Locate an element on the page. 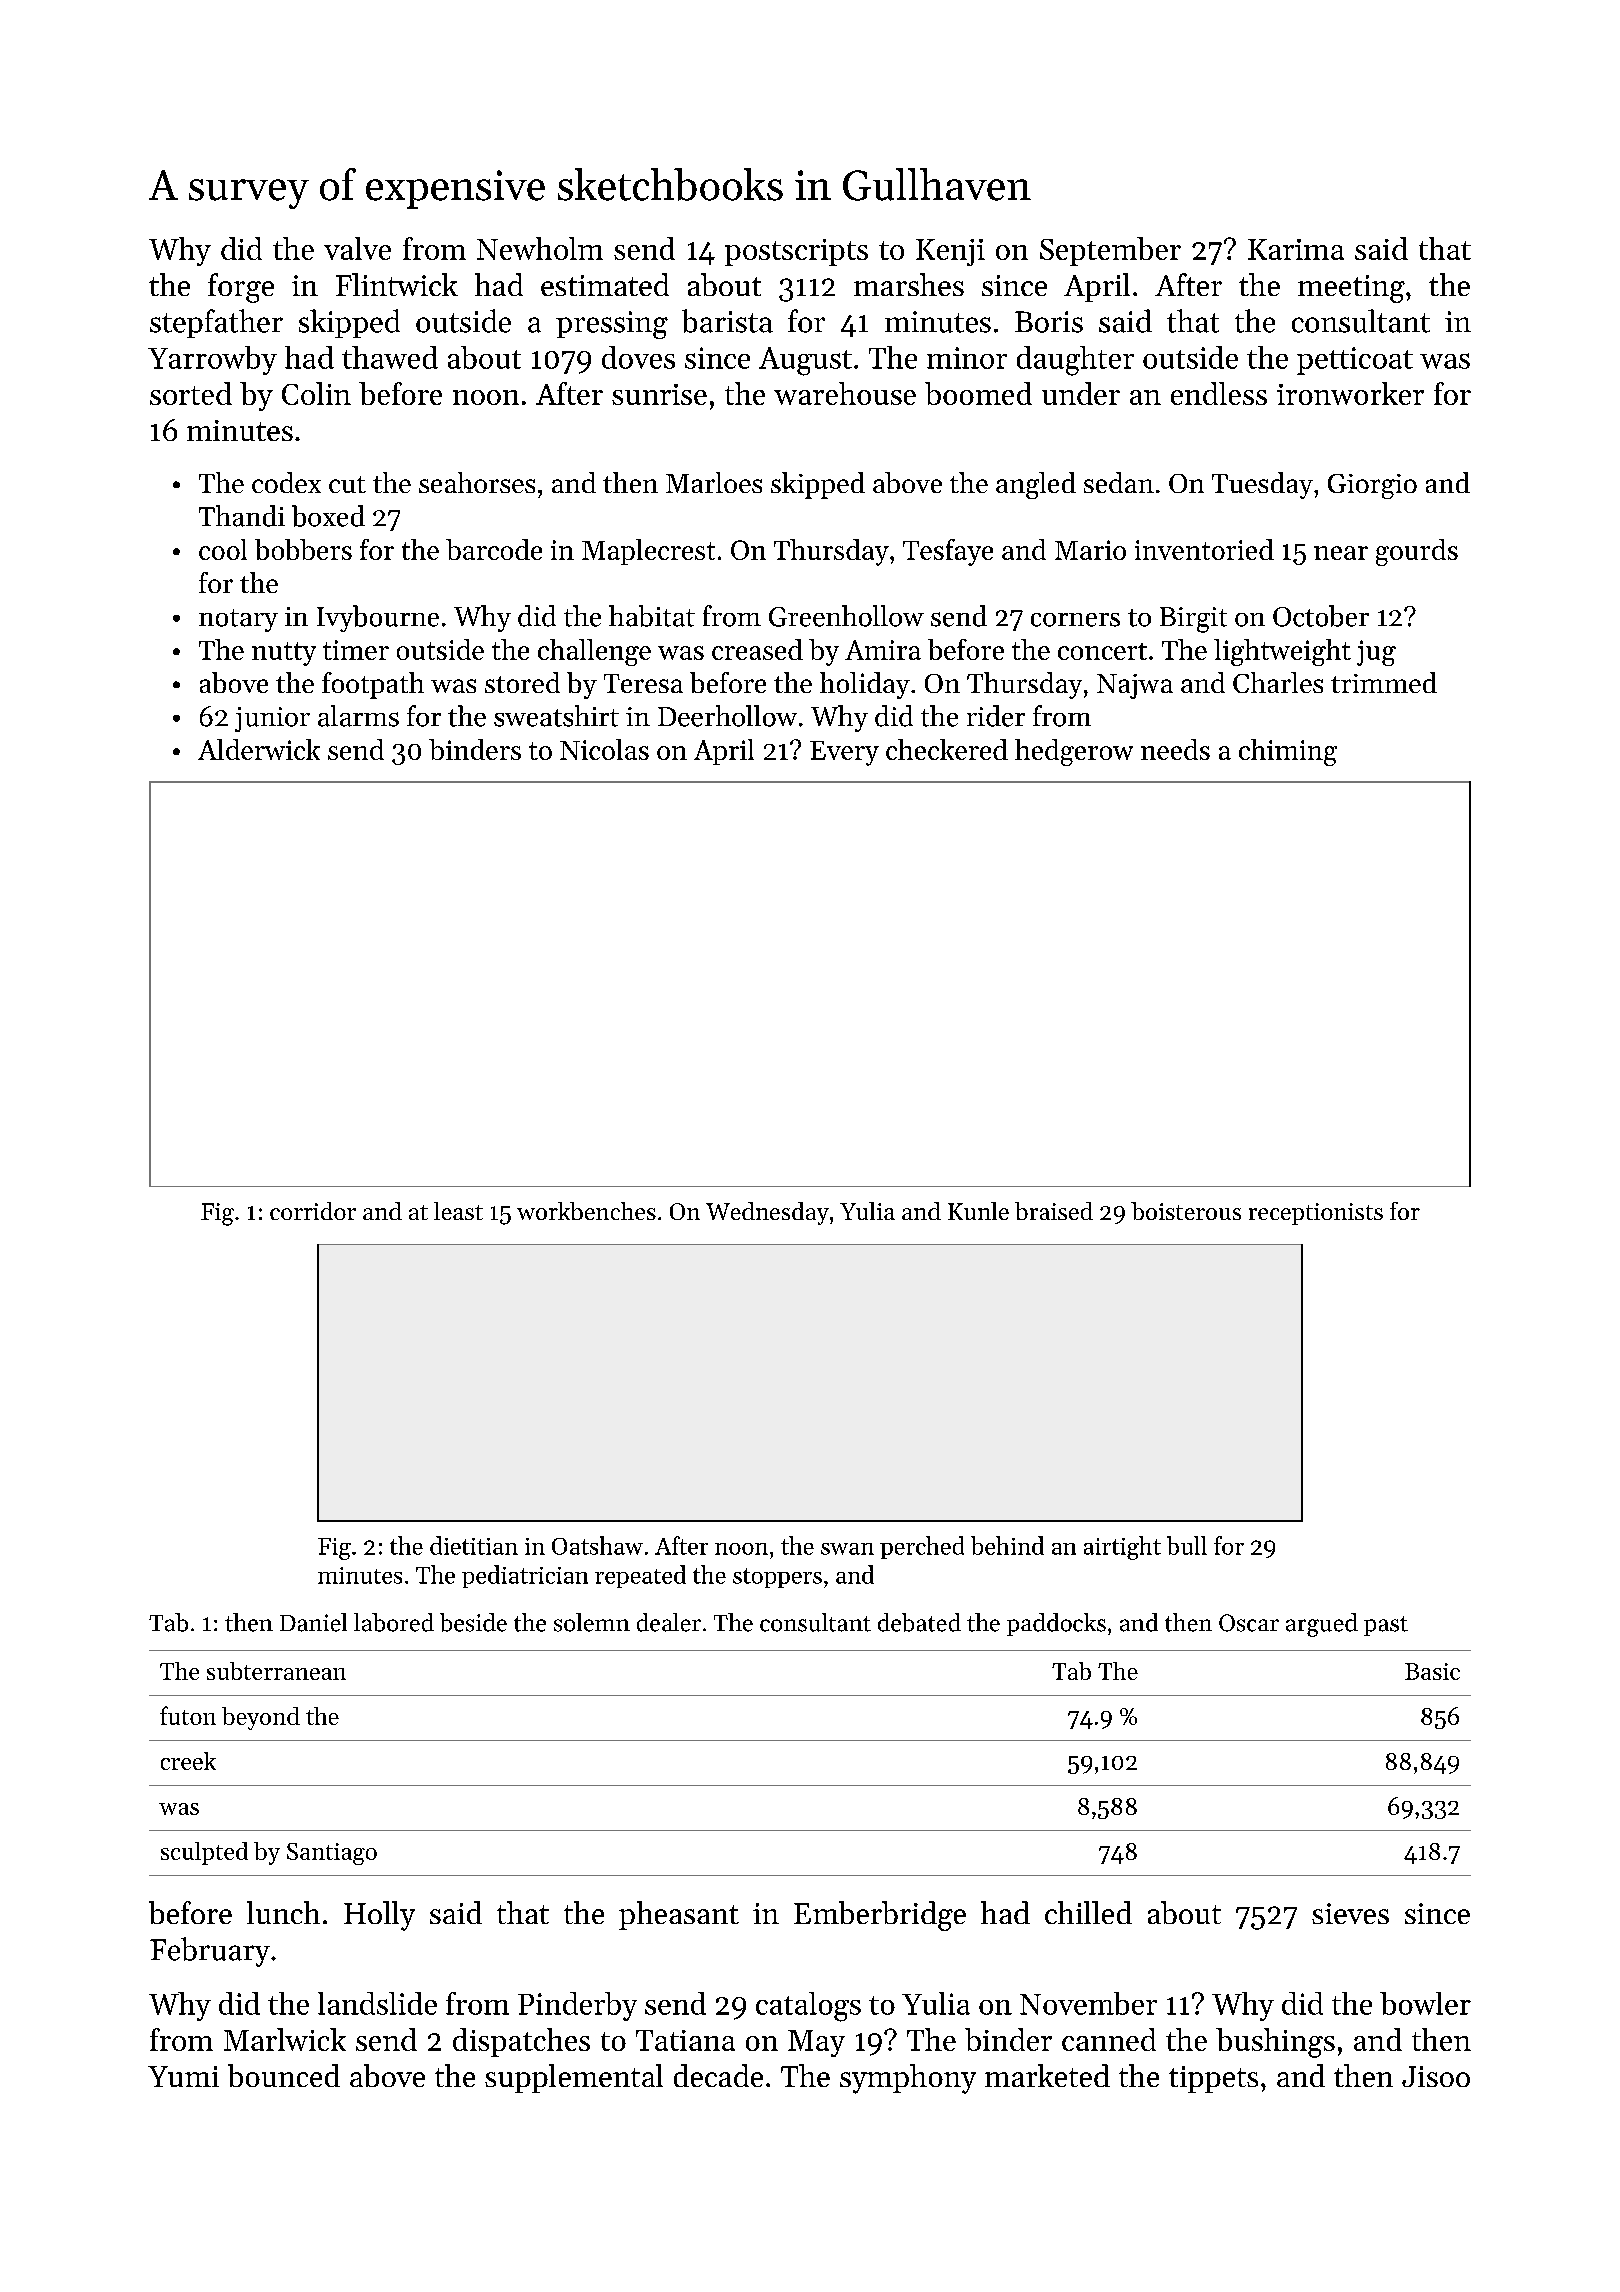 The width and height of the page is (1620, 2292). inventoried is located at coordinates (1204, 549).
